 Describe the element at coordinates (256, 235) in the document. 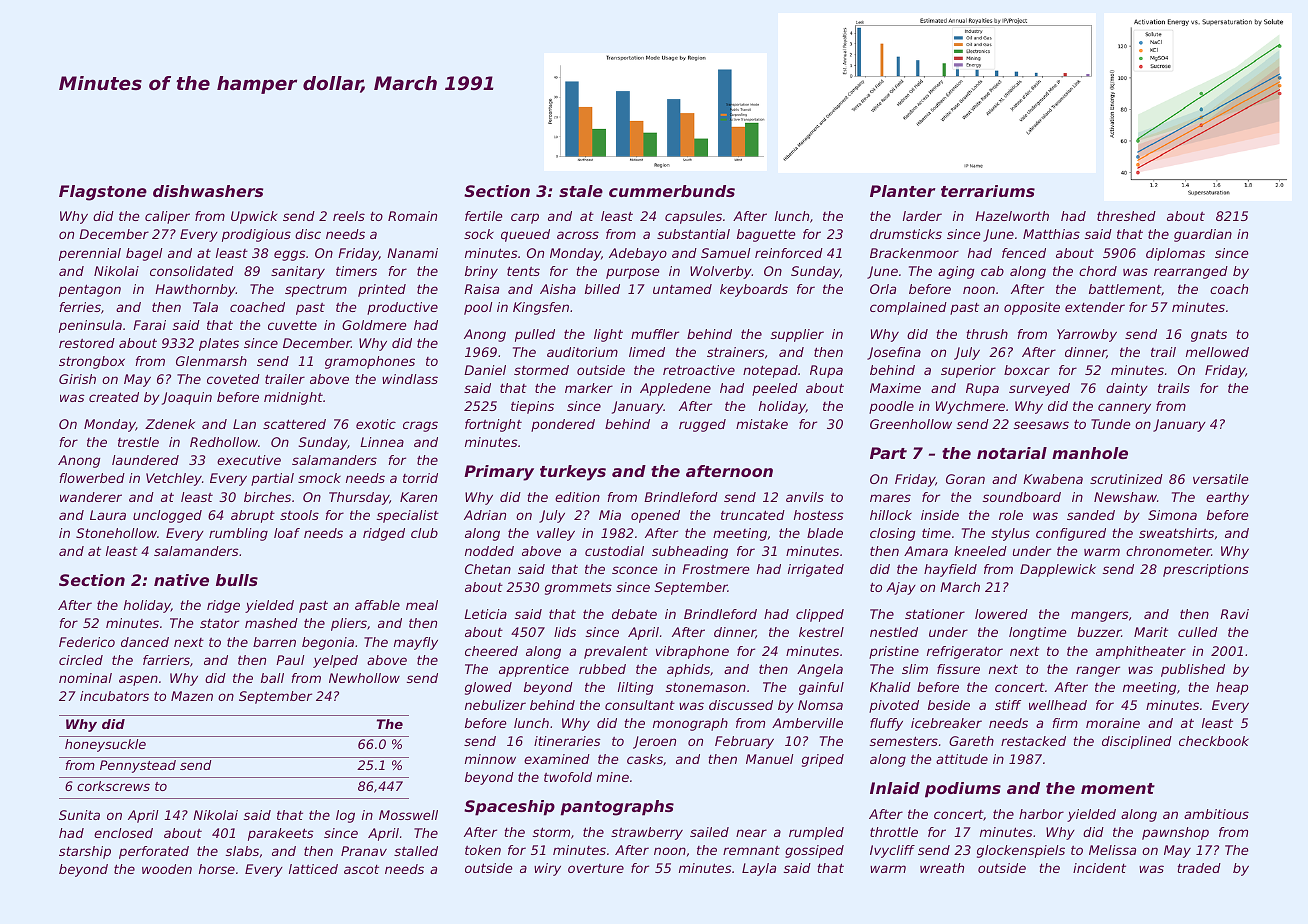

I see `prodigious` at that location.
